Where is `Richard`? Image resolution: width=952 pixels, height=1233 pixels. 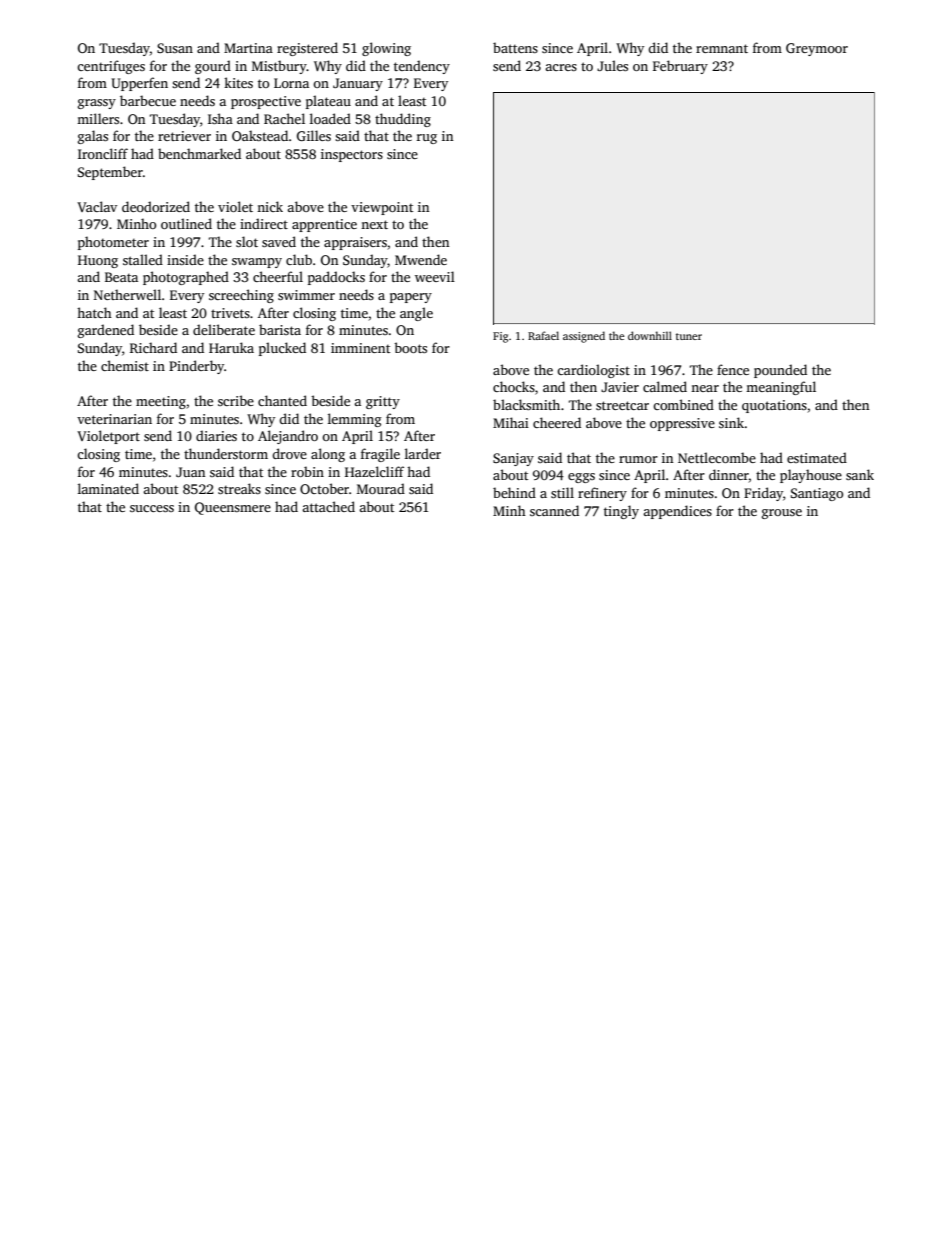 Richard is located at coordinates (153, 347).
